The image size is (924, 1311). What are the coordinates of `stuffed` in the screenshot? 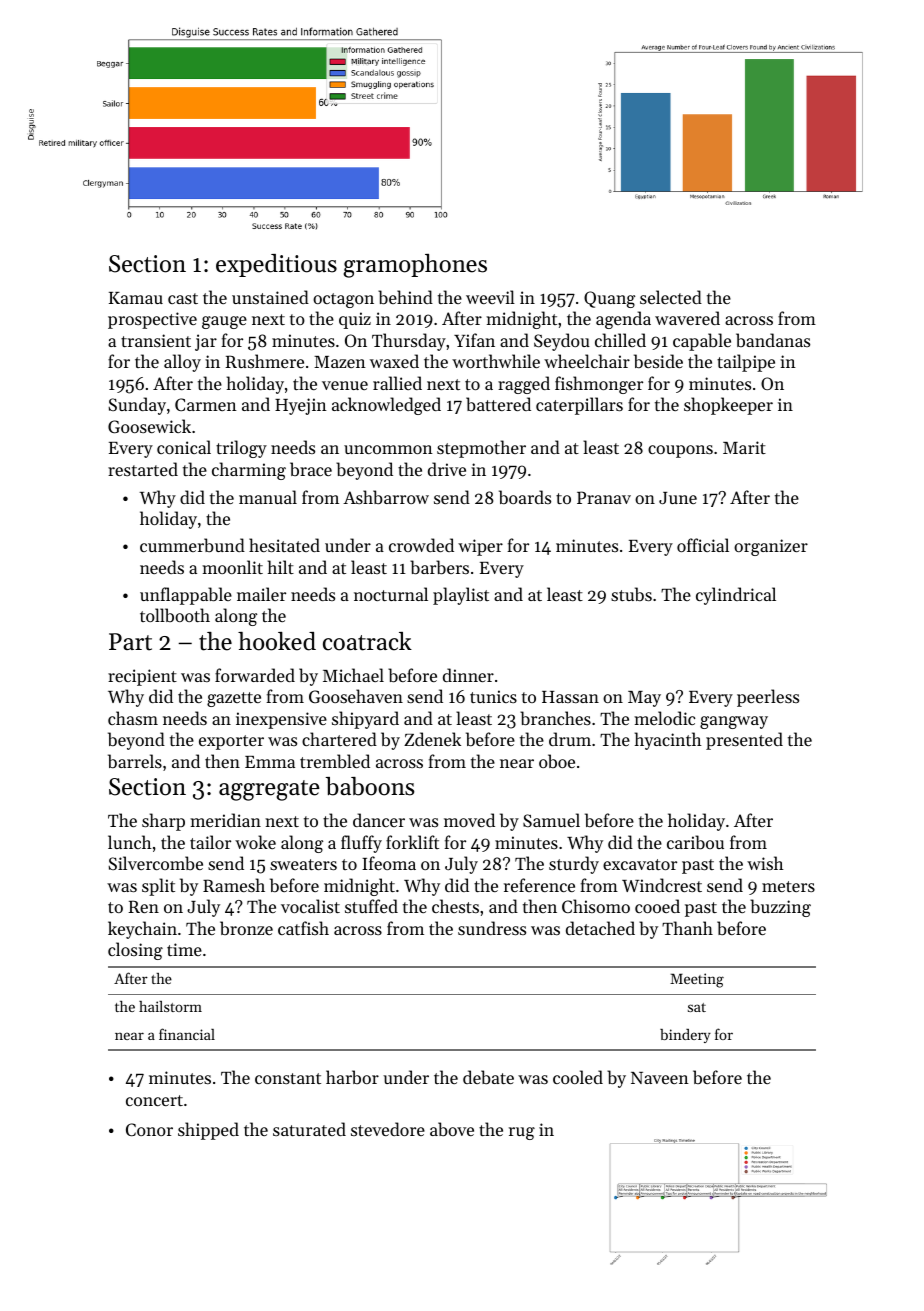 It's located at (371, 906).
